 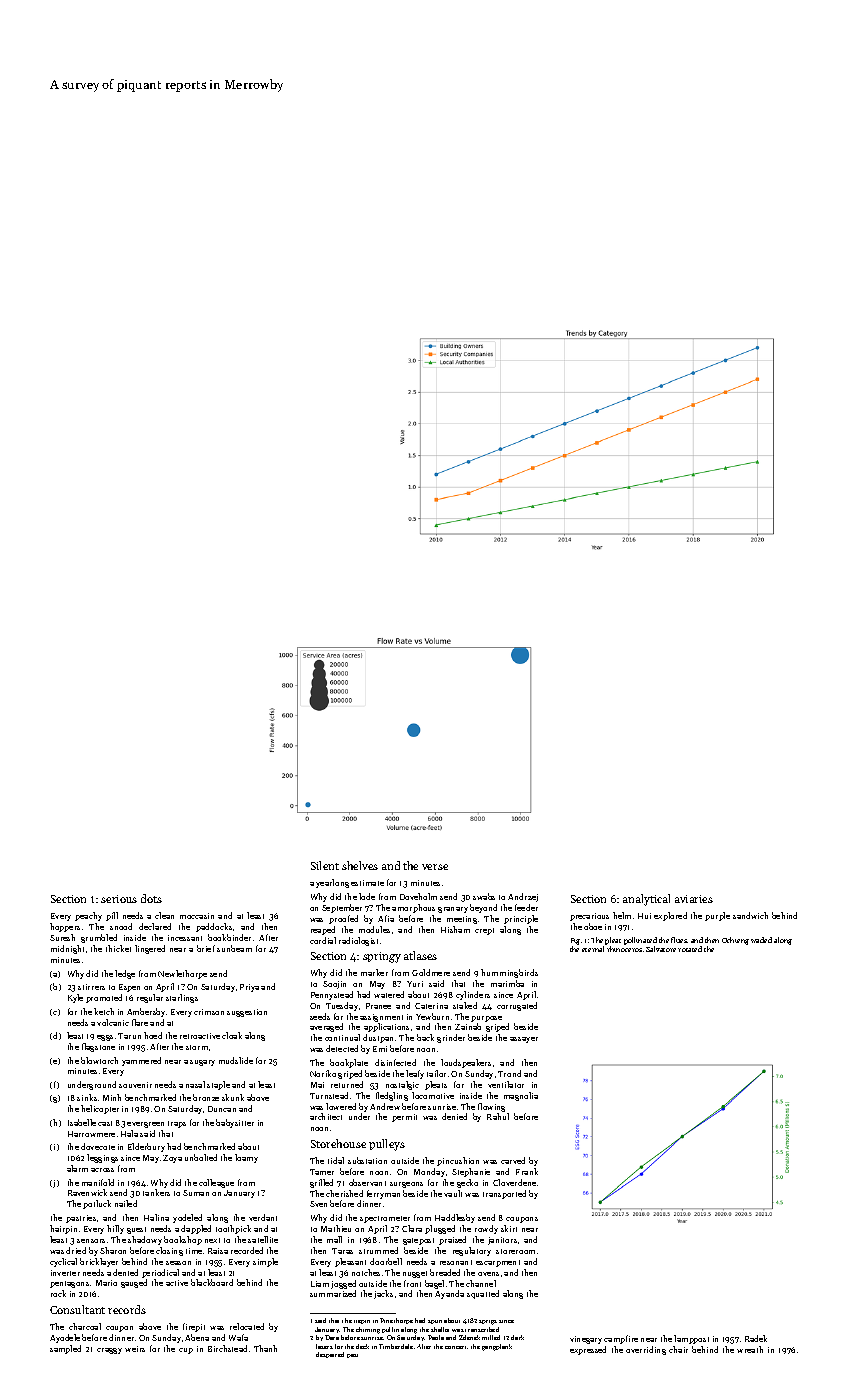 What do you see at coordinates (109, 1351) in the screenshot?
I see `craggy` at bounding box center [109, 1351].
